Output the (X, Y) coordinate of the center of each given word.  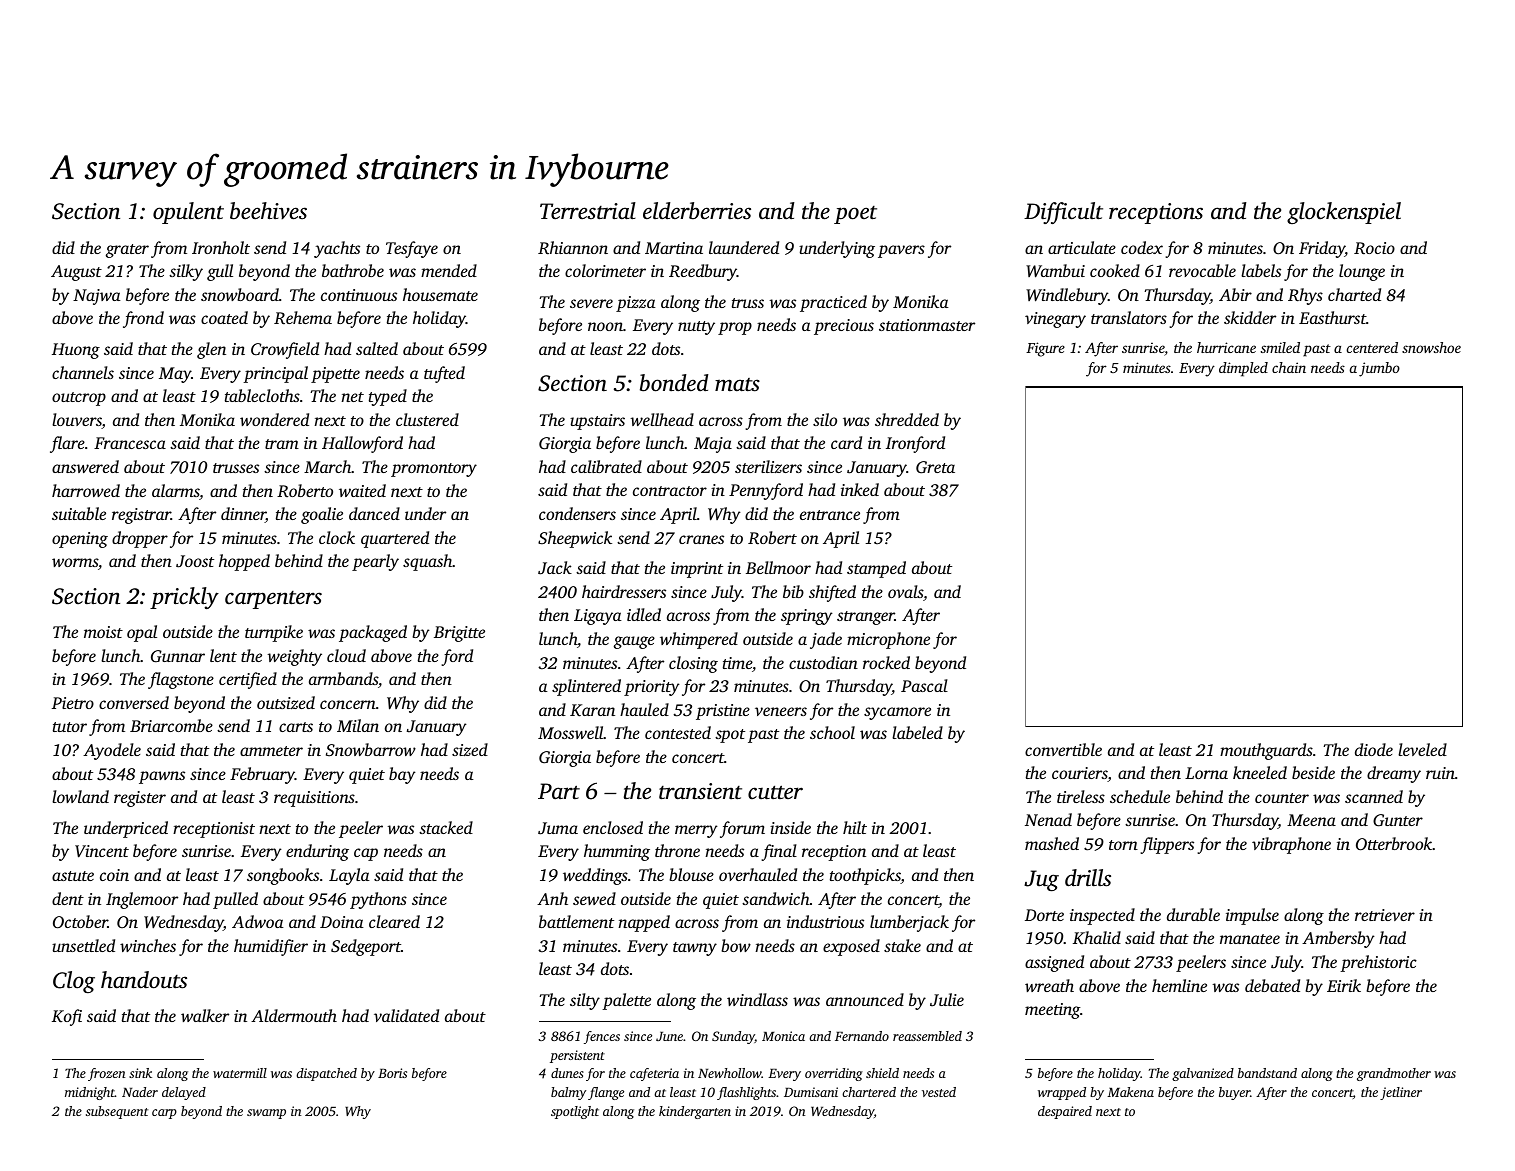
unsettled (83, 945)
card (846, 442)
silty (585, 1001)
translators (1129, 317)
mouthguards (1266, 751)
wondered (274, 419)
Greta (935, 467)
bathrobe (353, 270)
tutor (70, 727)
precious (844, 327)
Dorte (1044, 915)
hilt (855, 827)
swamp (266, 1114)
